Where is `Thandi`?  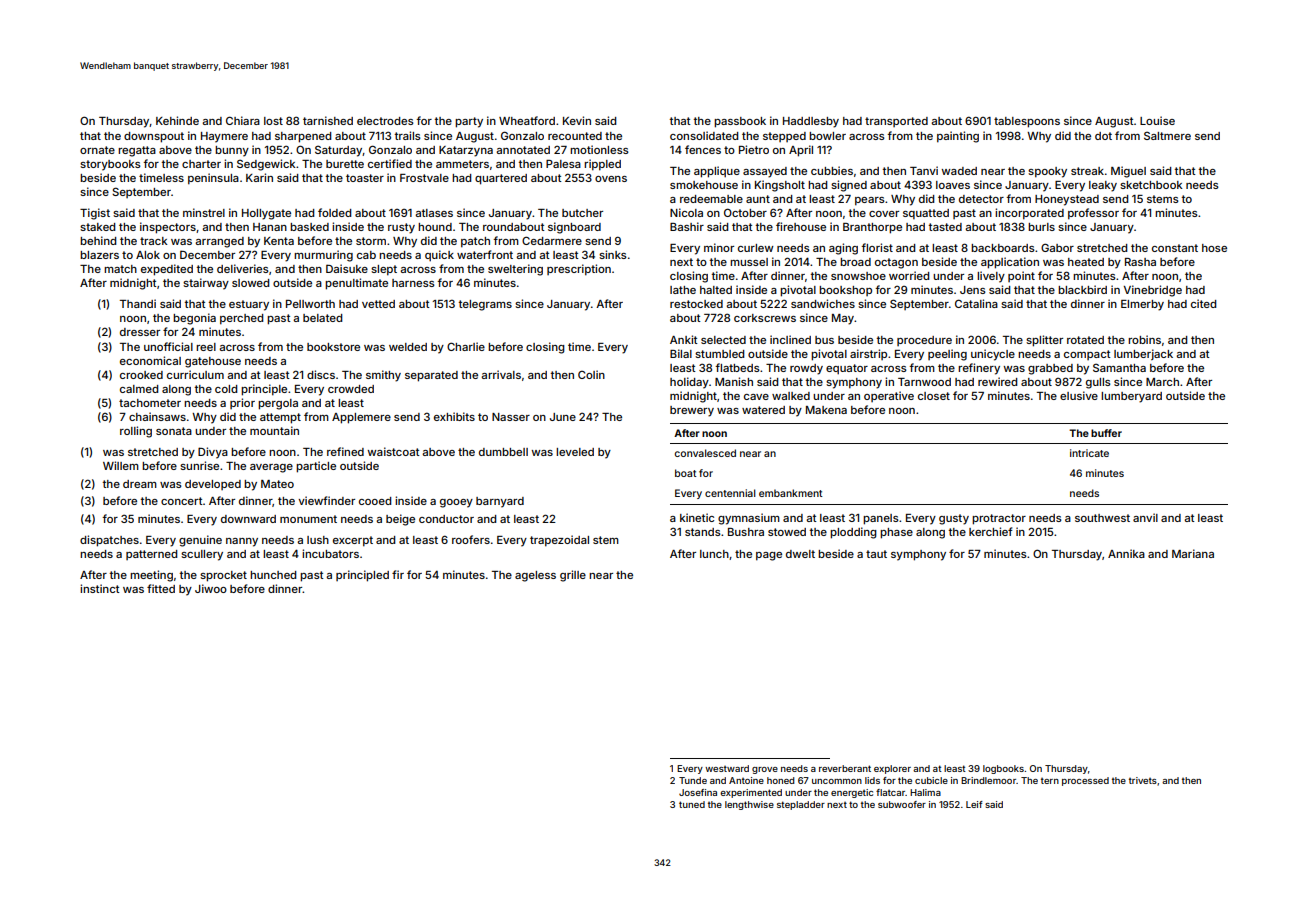
Thandi is located at coordinates (138, 303).
